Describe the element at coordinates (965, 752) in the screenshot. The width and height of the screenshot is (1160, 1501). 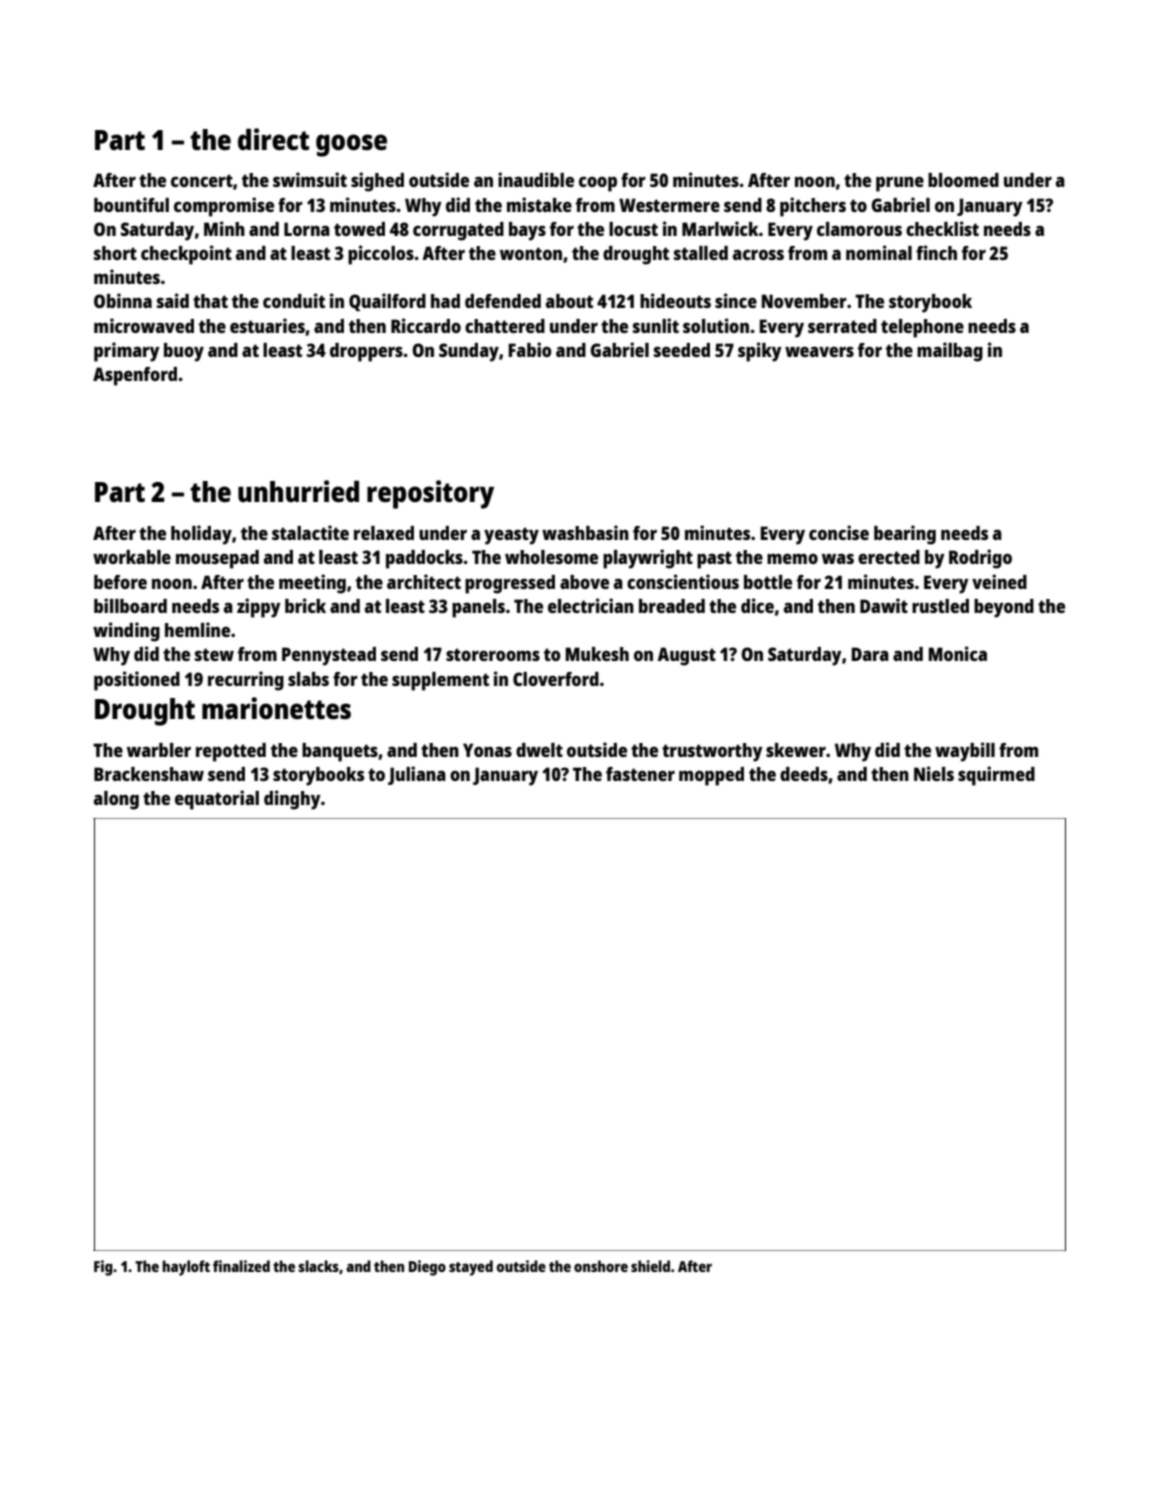
I see `waybill` at that location.
